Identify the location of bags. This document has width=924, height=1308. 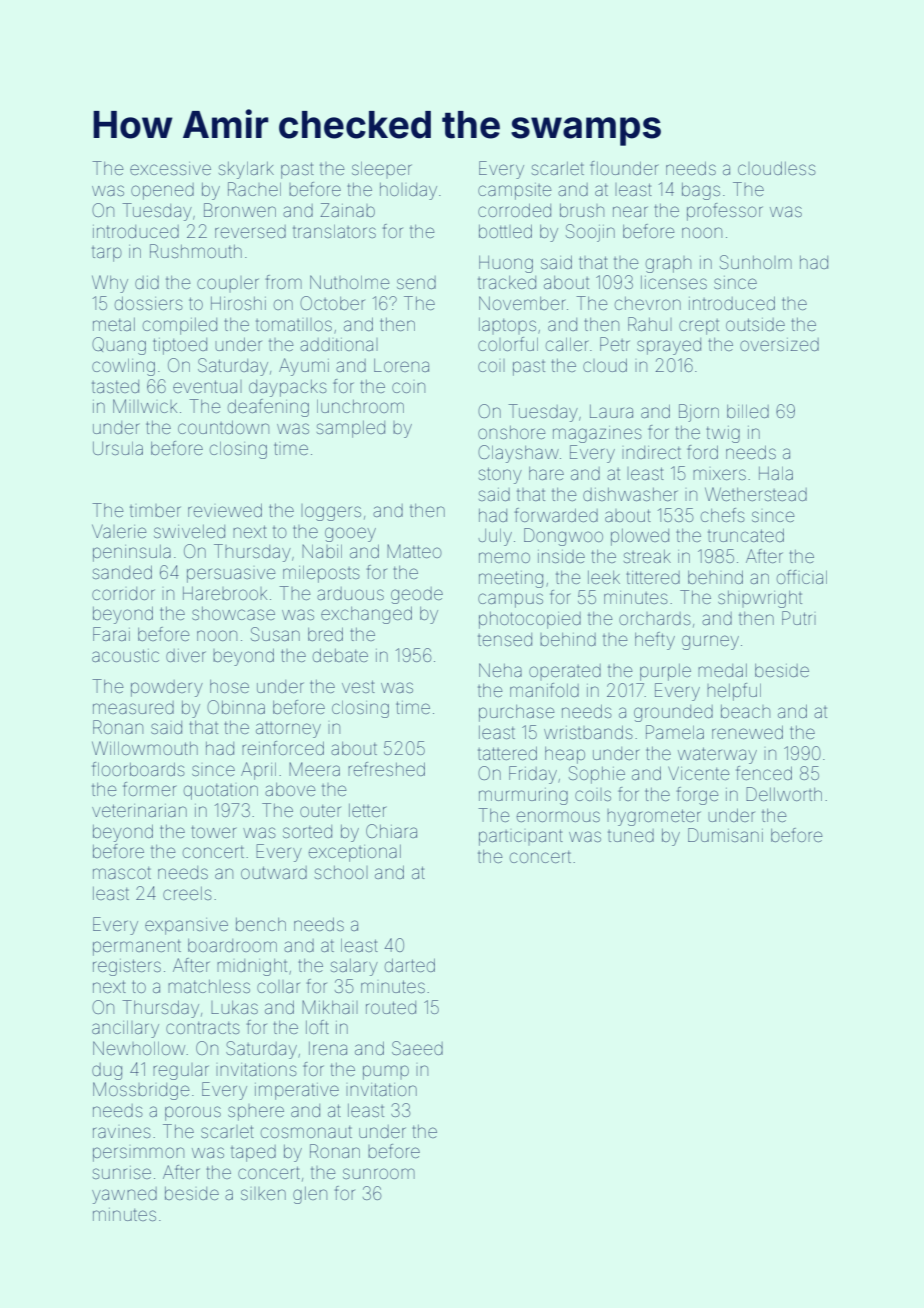
(701, 191).
